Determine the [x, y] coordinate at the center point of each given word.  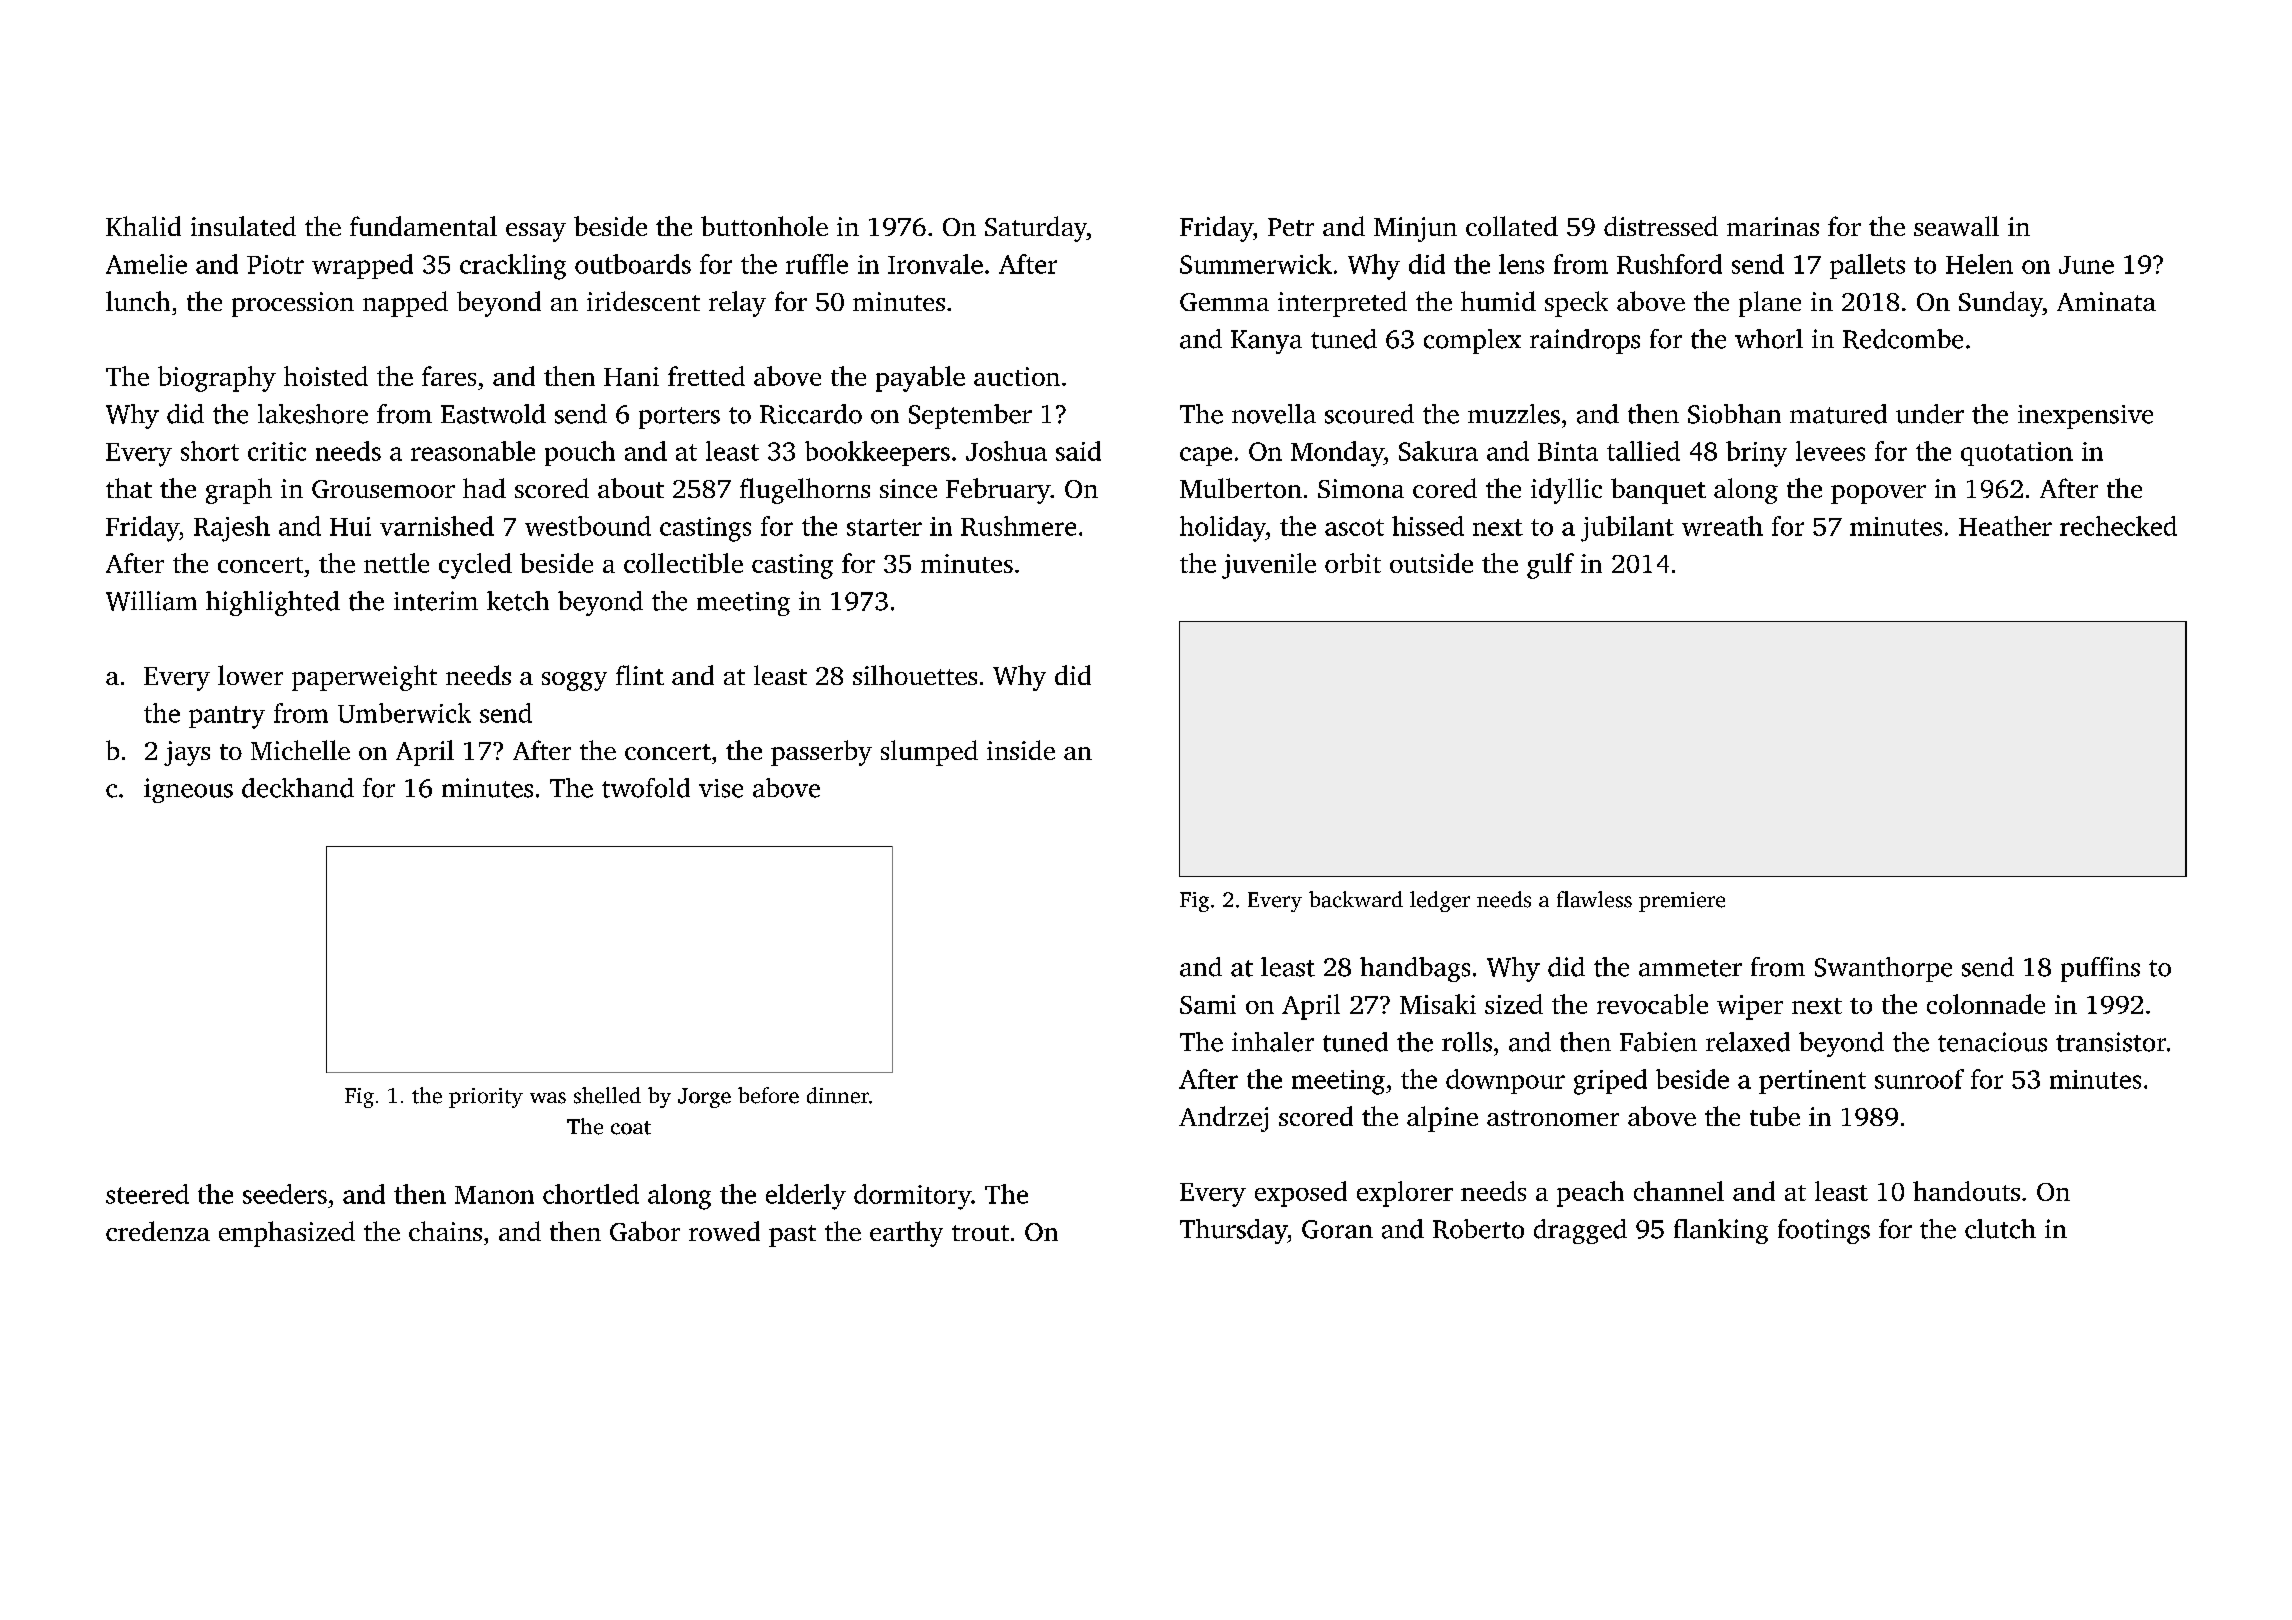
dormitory [912, 1197]
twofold [646, 788]
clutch [2000, 1229]
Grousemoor [383, 489]
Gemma [1224, 302]
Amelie [146, 264]
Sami [1208, 1004]
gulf [1550, 566]
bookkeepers [877, 453]
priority [486, 1098]
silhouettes [915, 675]
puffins [2100, 969]
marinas [1773, 226]
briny [1756, 454]
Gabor [645, 1231]
